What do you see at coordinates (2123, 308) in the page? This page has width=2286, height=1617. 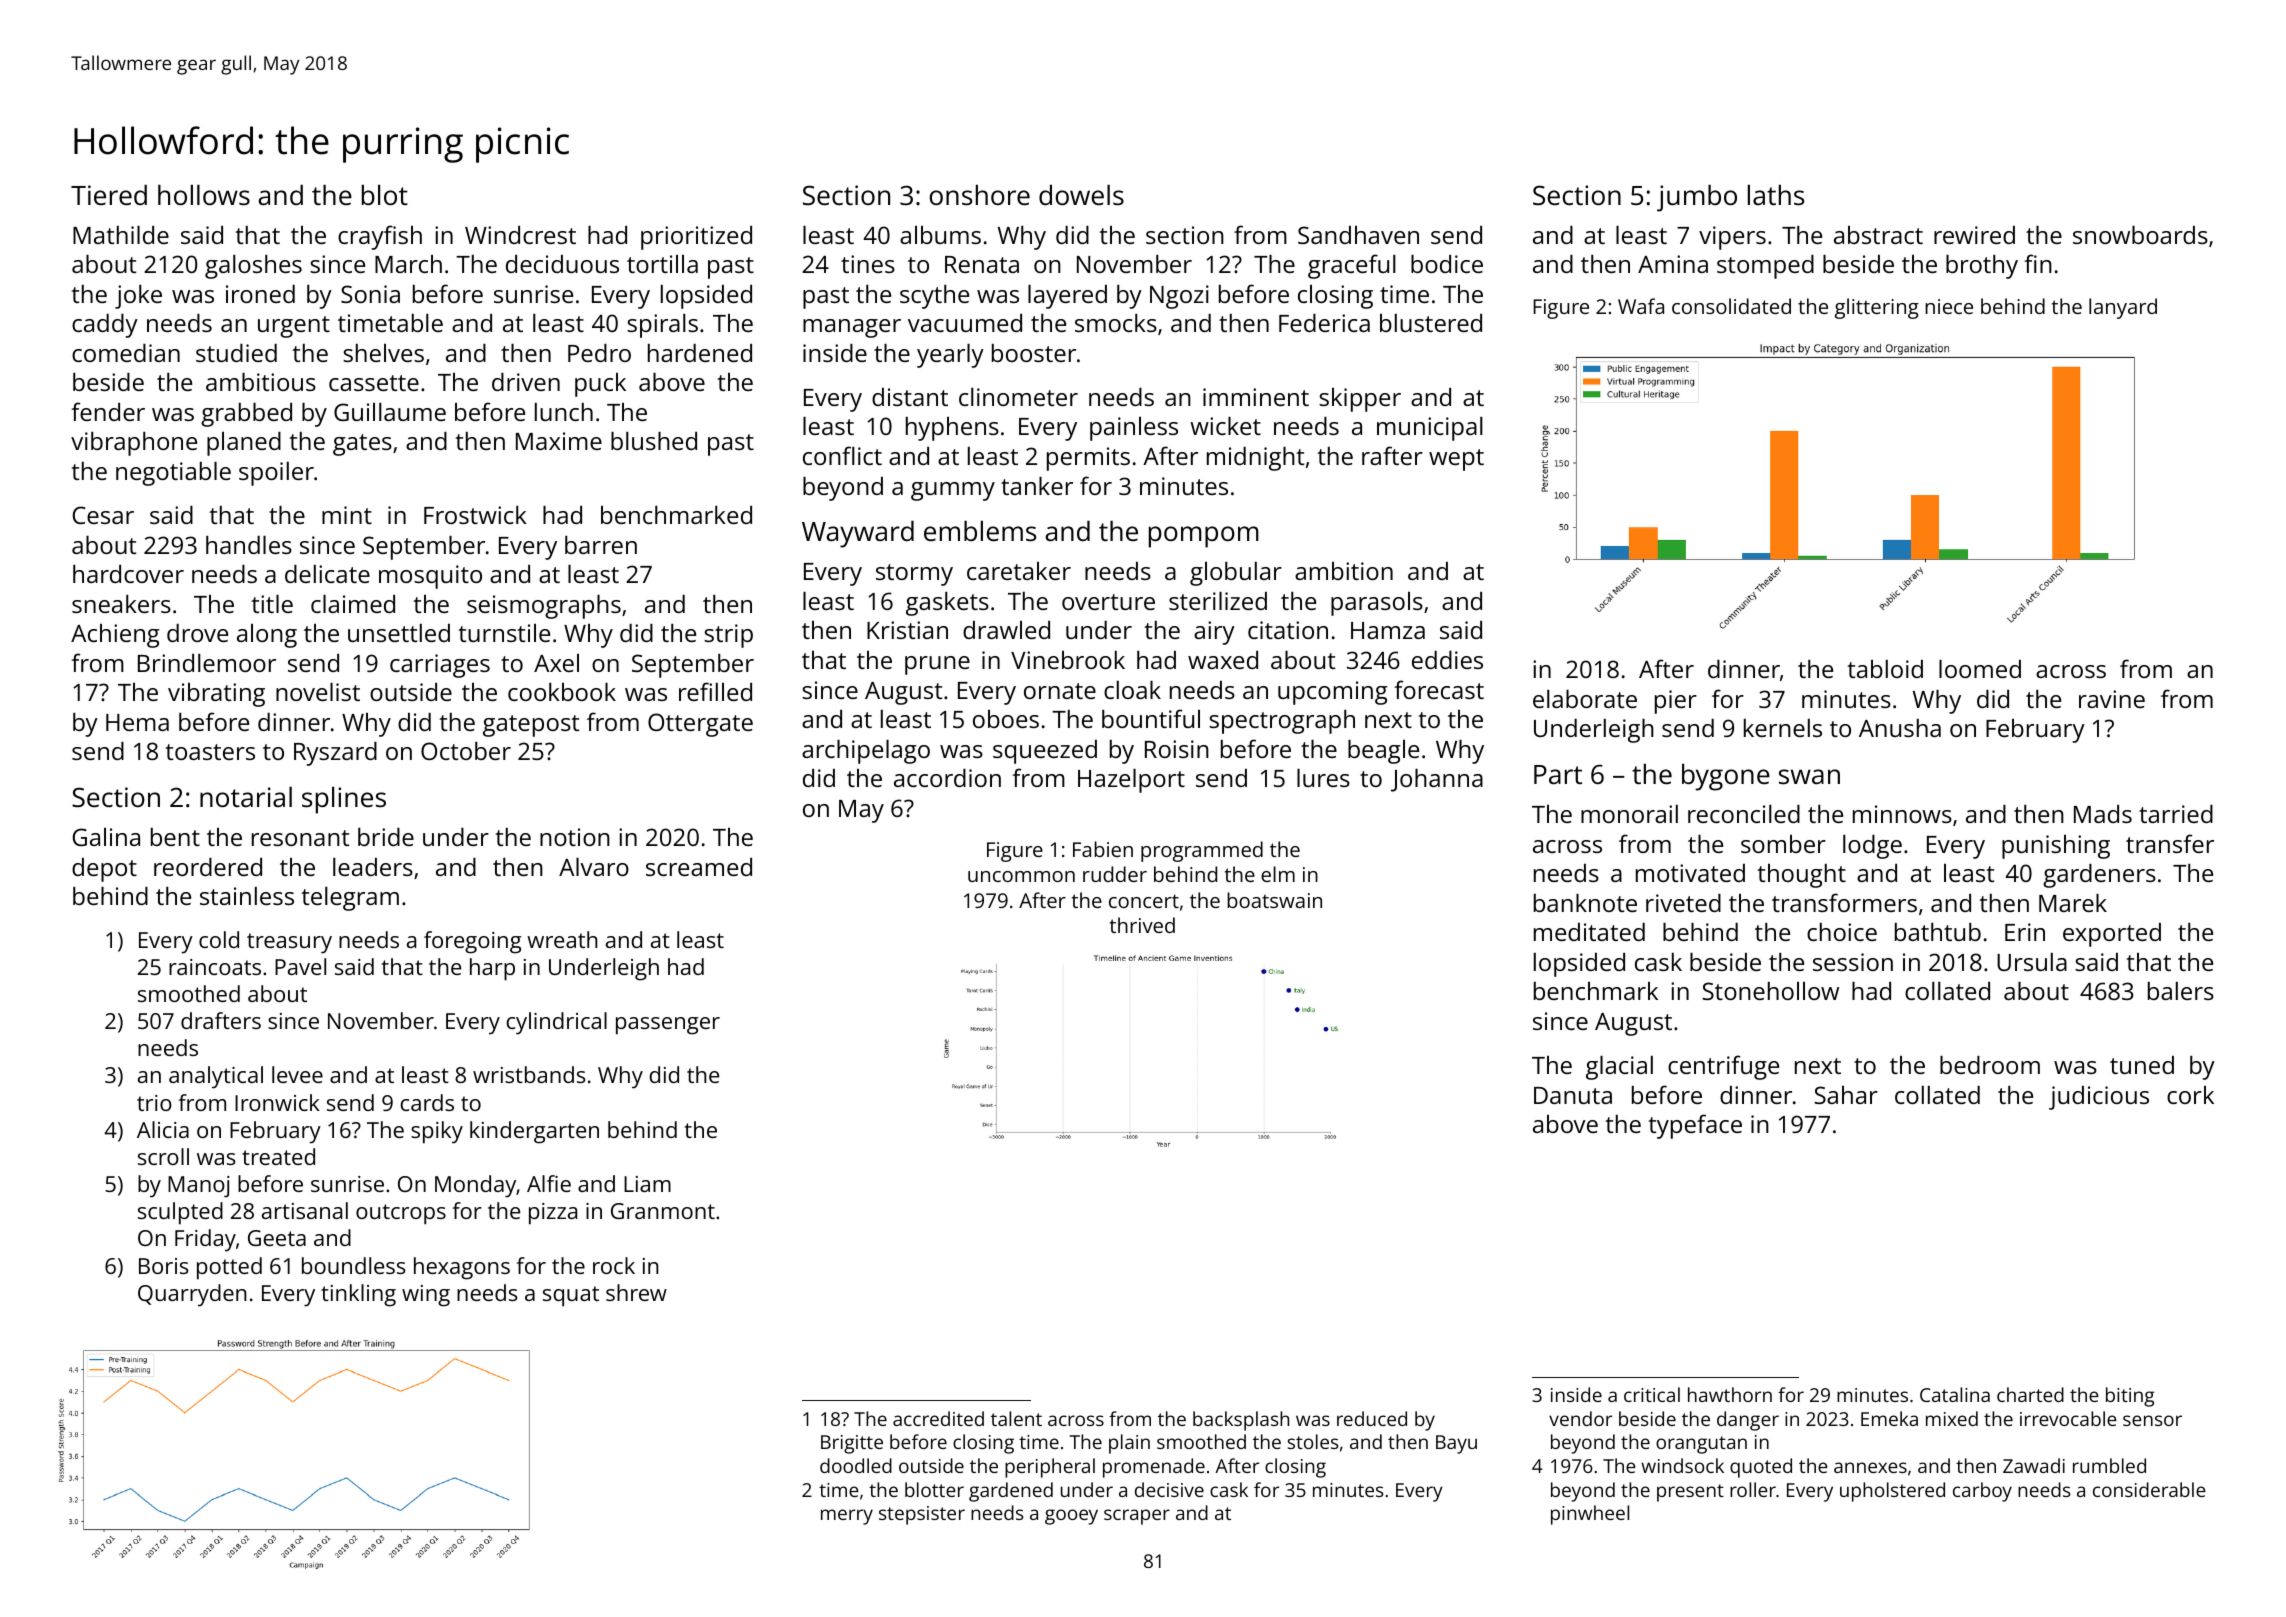 I see `lanyard` at bounding box center [2123, 308].
